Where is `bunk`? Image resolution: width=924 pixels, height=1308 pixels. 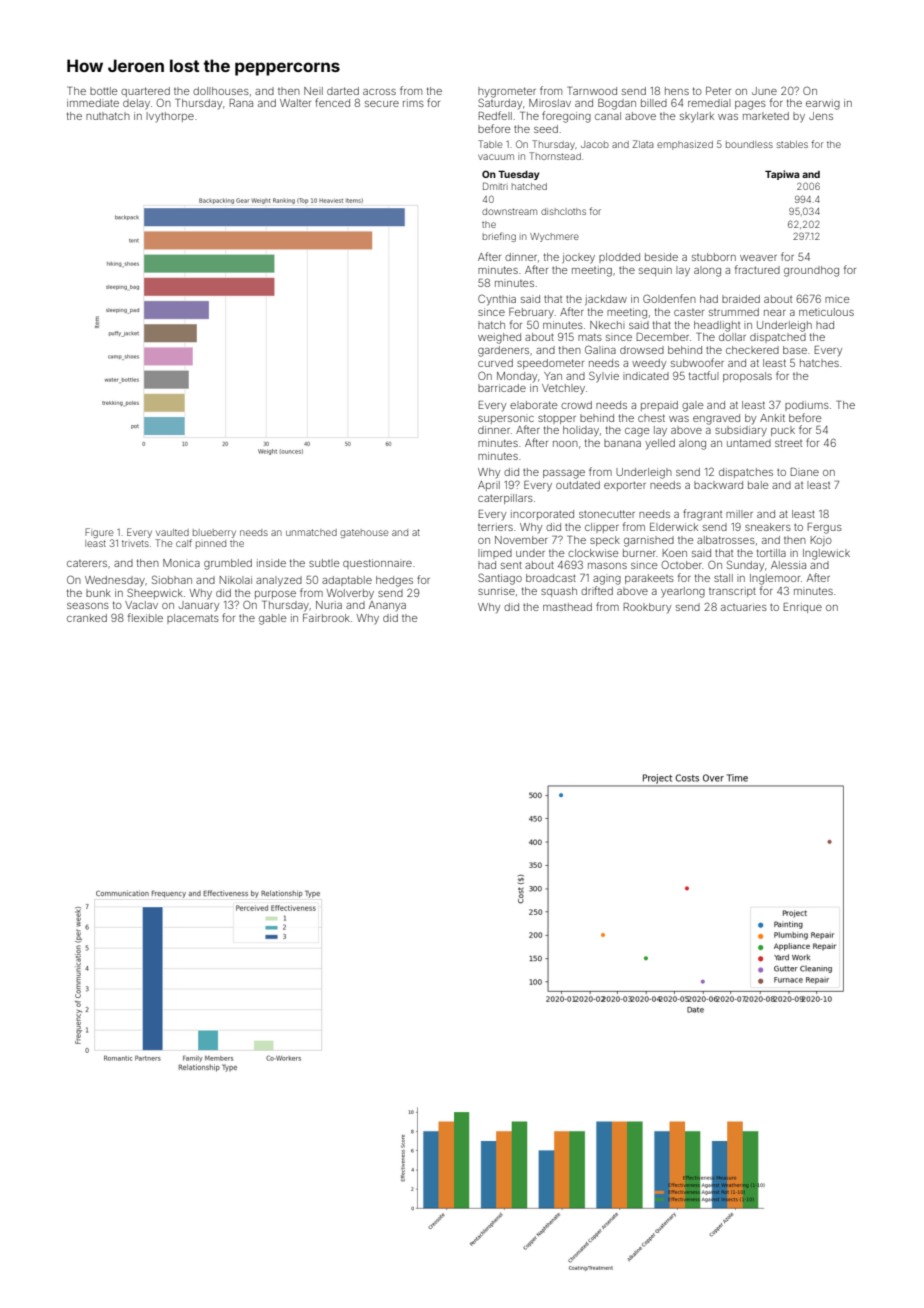
bunk is located at coordinates (98, 593).
